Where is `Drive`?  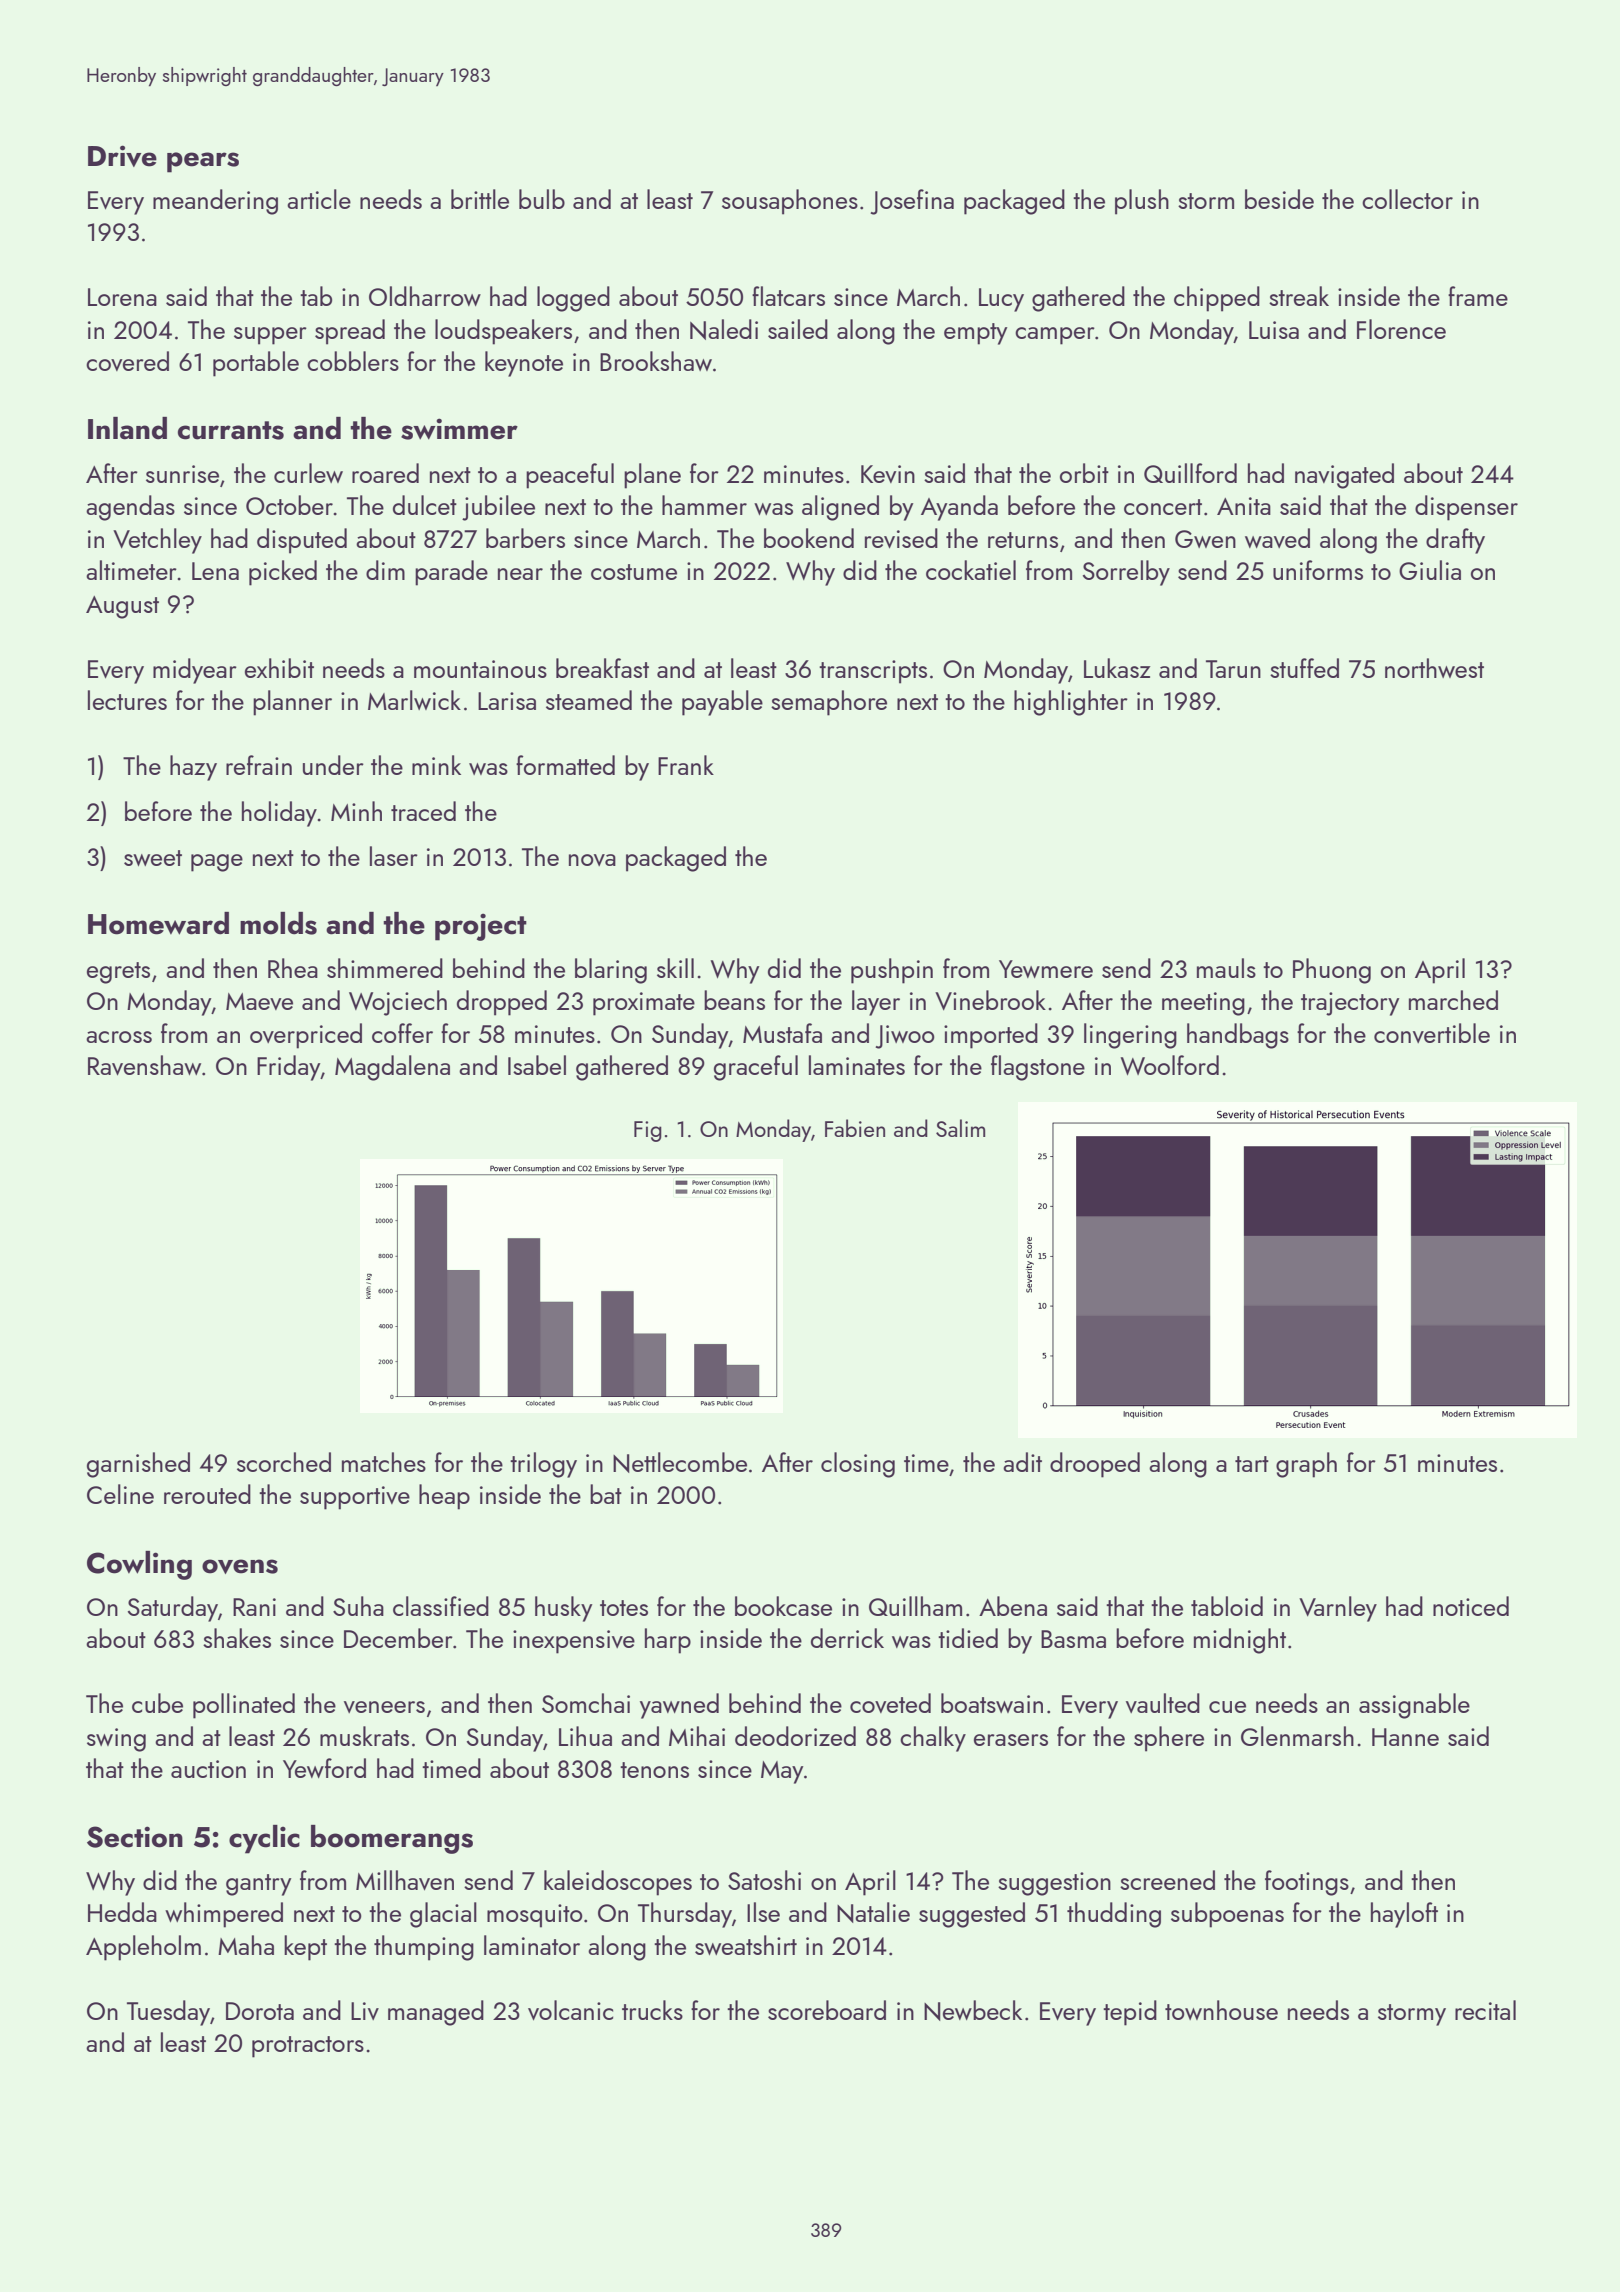
Drive is located at coordinates (122, 156).
